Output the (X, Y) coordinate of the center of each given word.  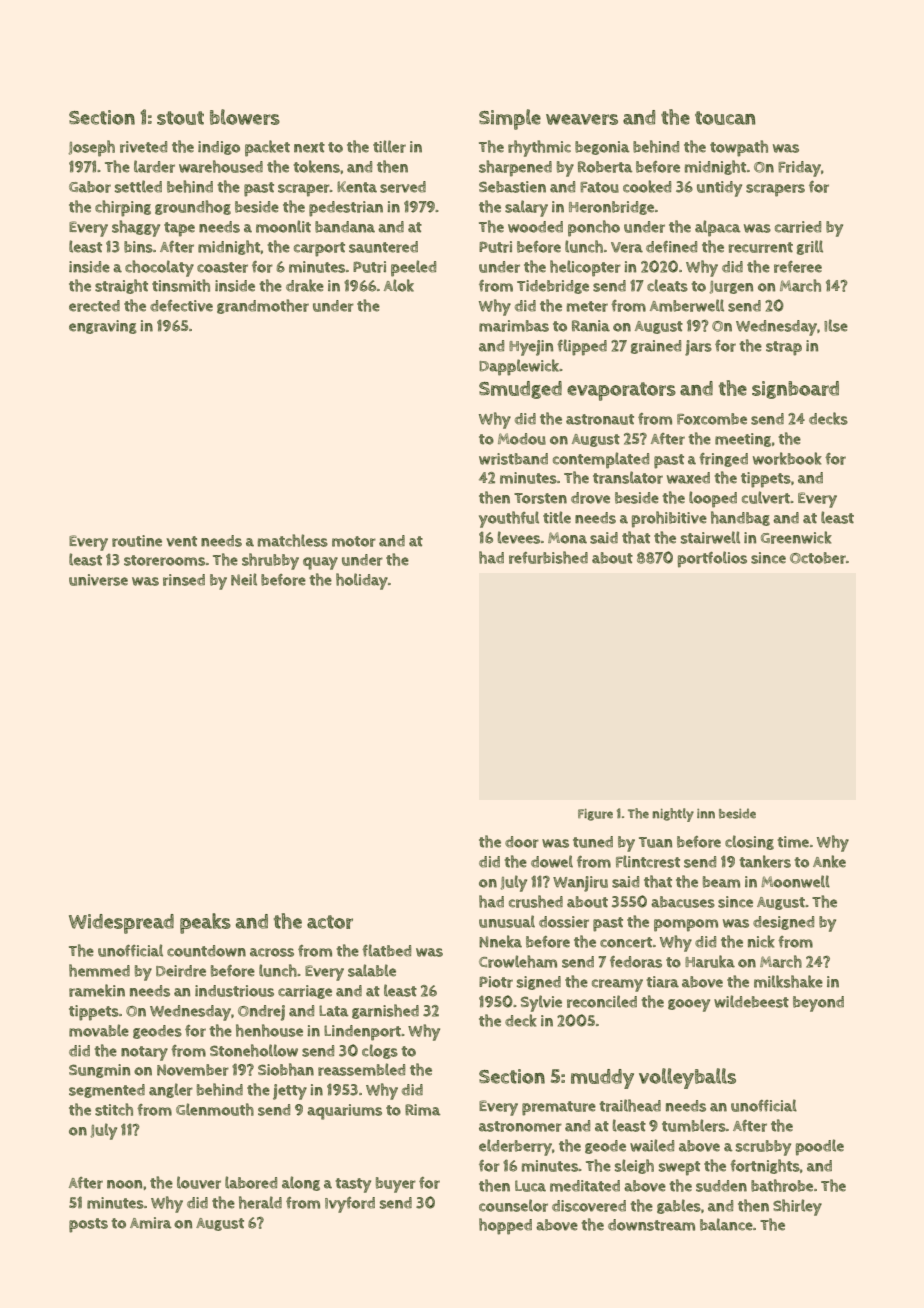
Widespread (121, 924)
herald (260, 1202)
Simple (510, 119)
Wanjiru (580, 884)
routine (137, 541)
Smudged (520, 390)
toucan (725, 118)
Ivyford (350, 1205)
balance (726, 1224)
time (793, 842)
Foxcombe (712, 419)
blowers (245, 117)
